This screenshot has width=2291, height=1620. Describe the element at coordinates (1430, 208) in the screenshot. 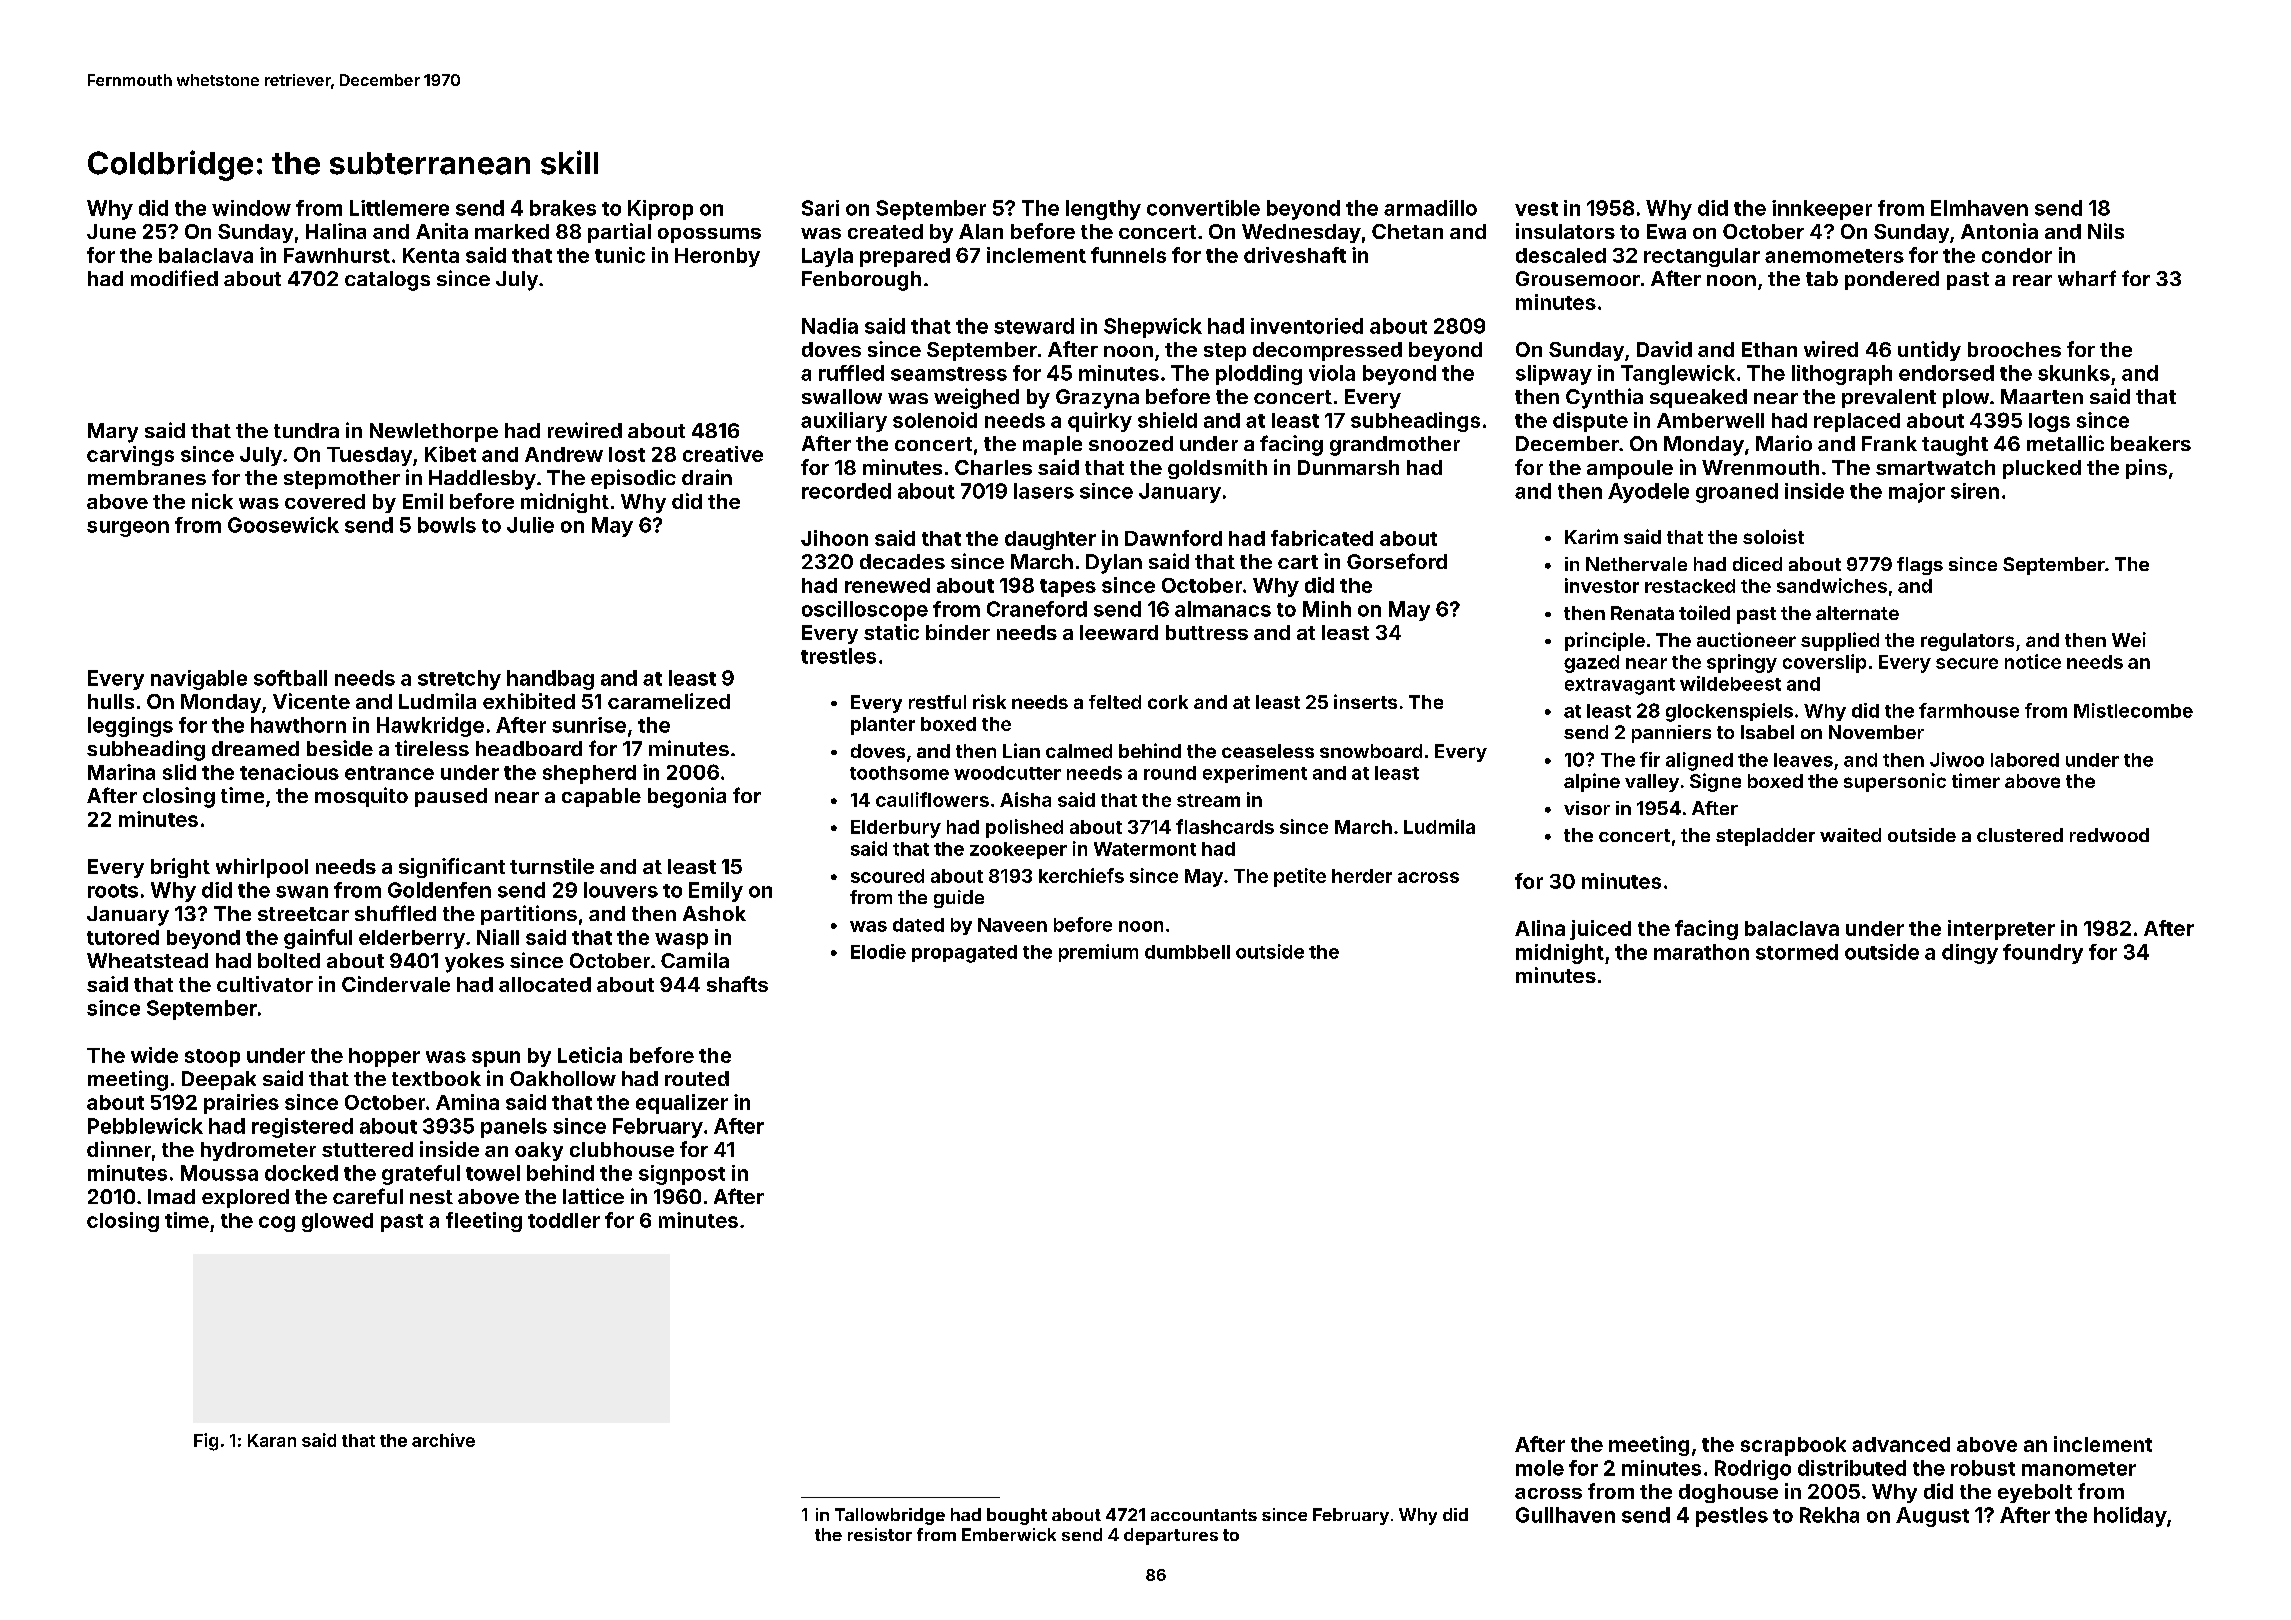

I see `armadillo` at that location.
